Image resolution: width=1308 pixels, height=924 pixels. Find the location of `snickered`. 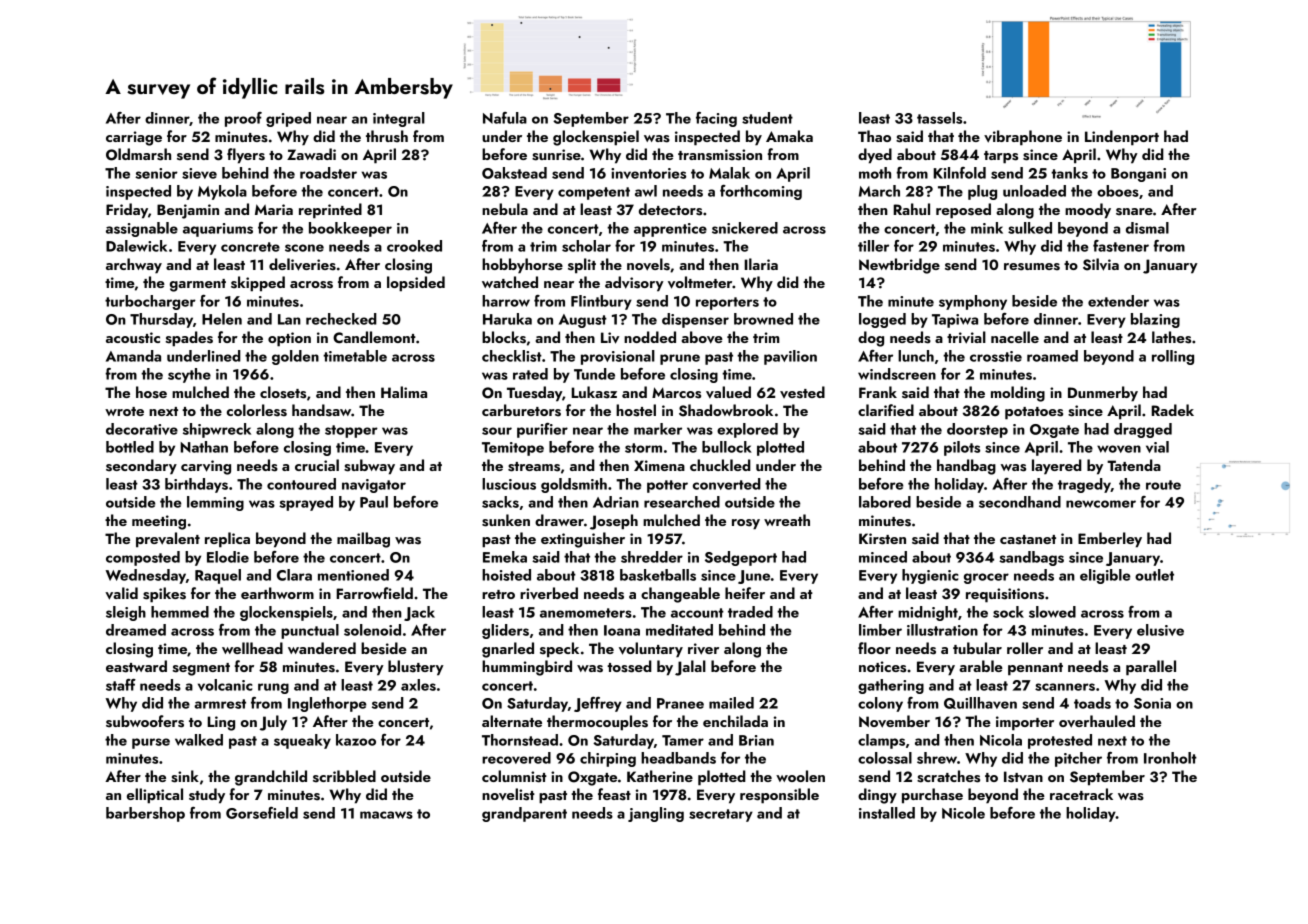

snickered is located at coordinates (745, 228).
